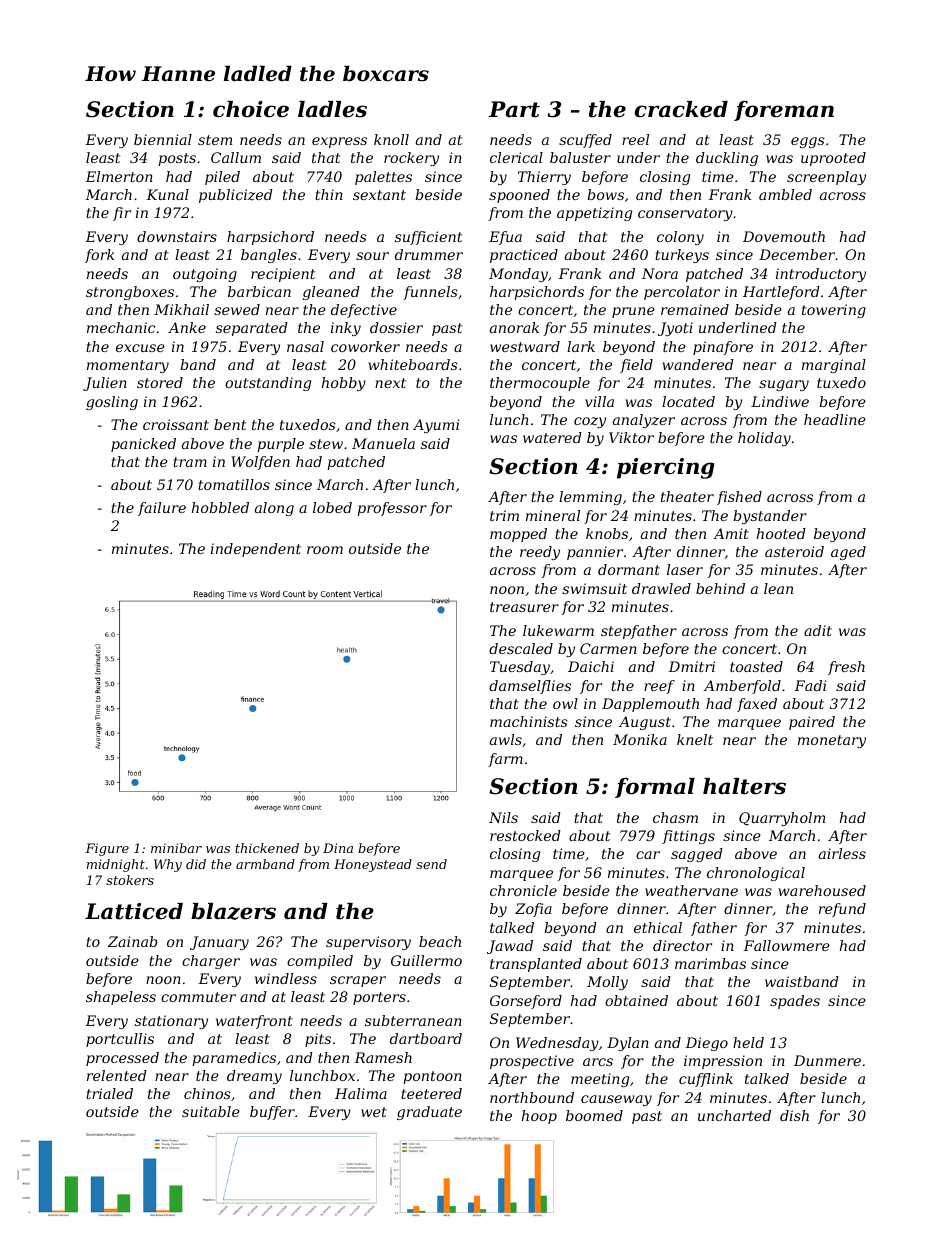 The width and height of the image is (952, 1233). Describe the element at coordinates (832, 741) in the image. I see `monetary` at that location.
